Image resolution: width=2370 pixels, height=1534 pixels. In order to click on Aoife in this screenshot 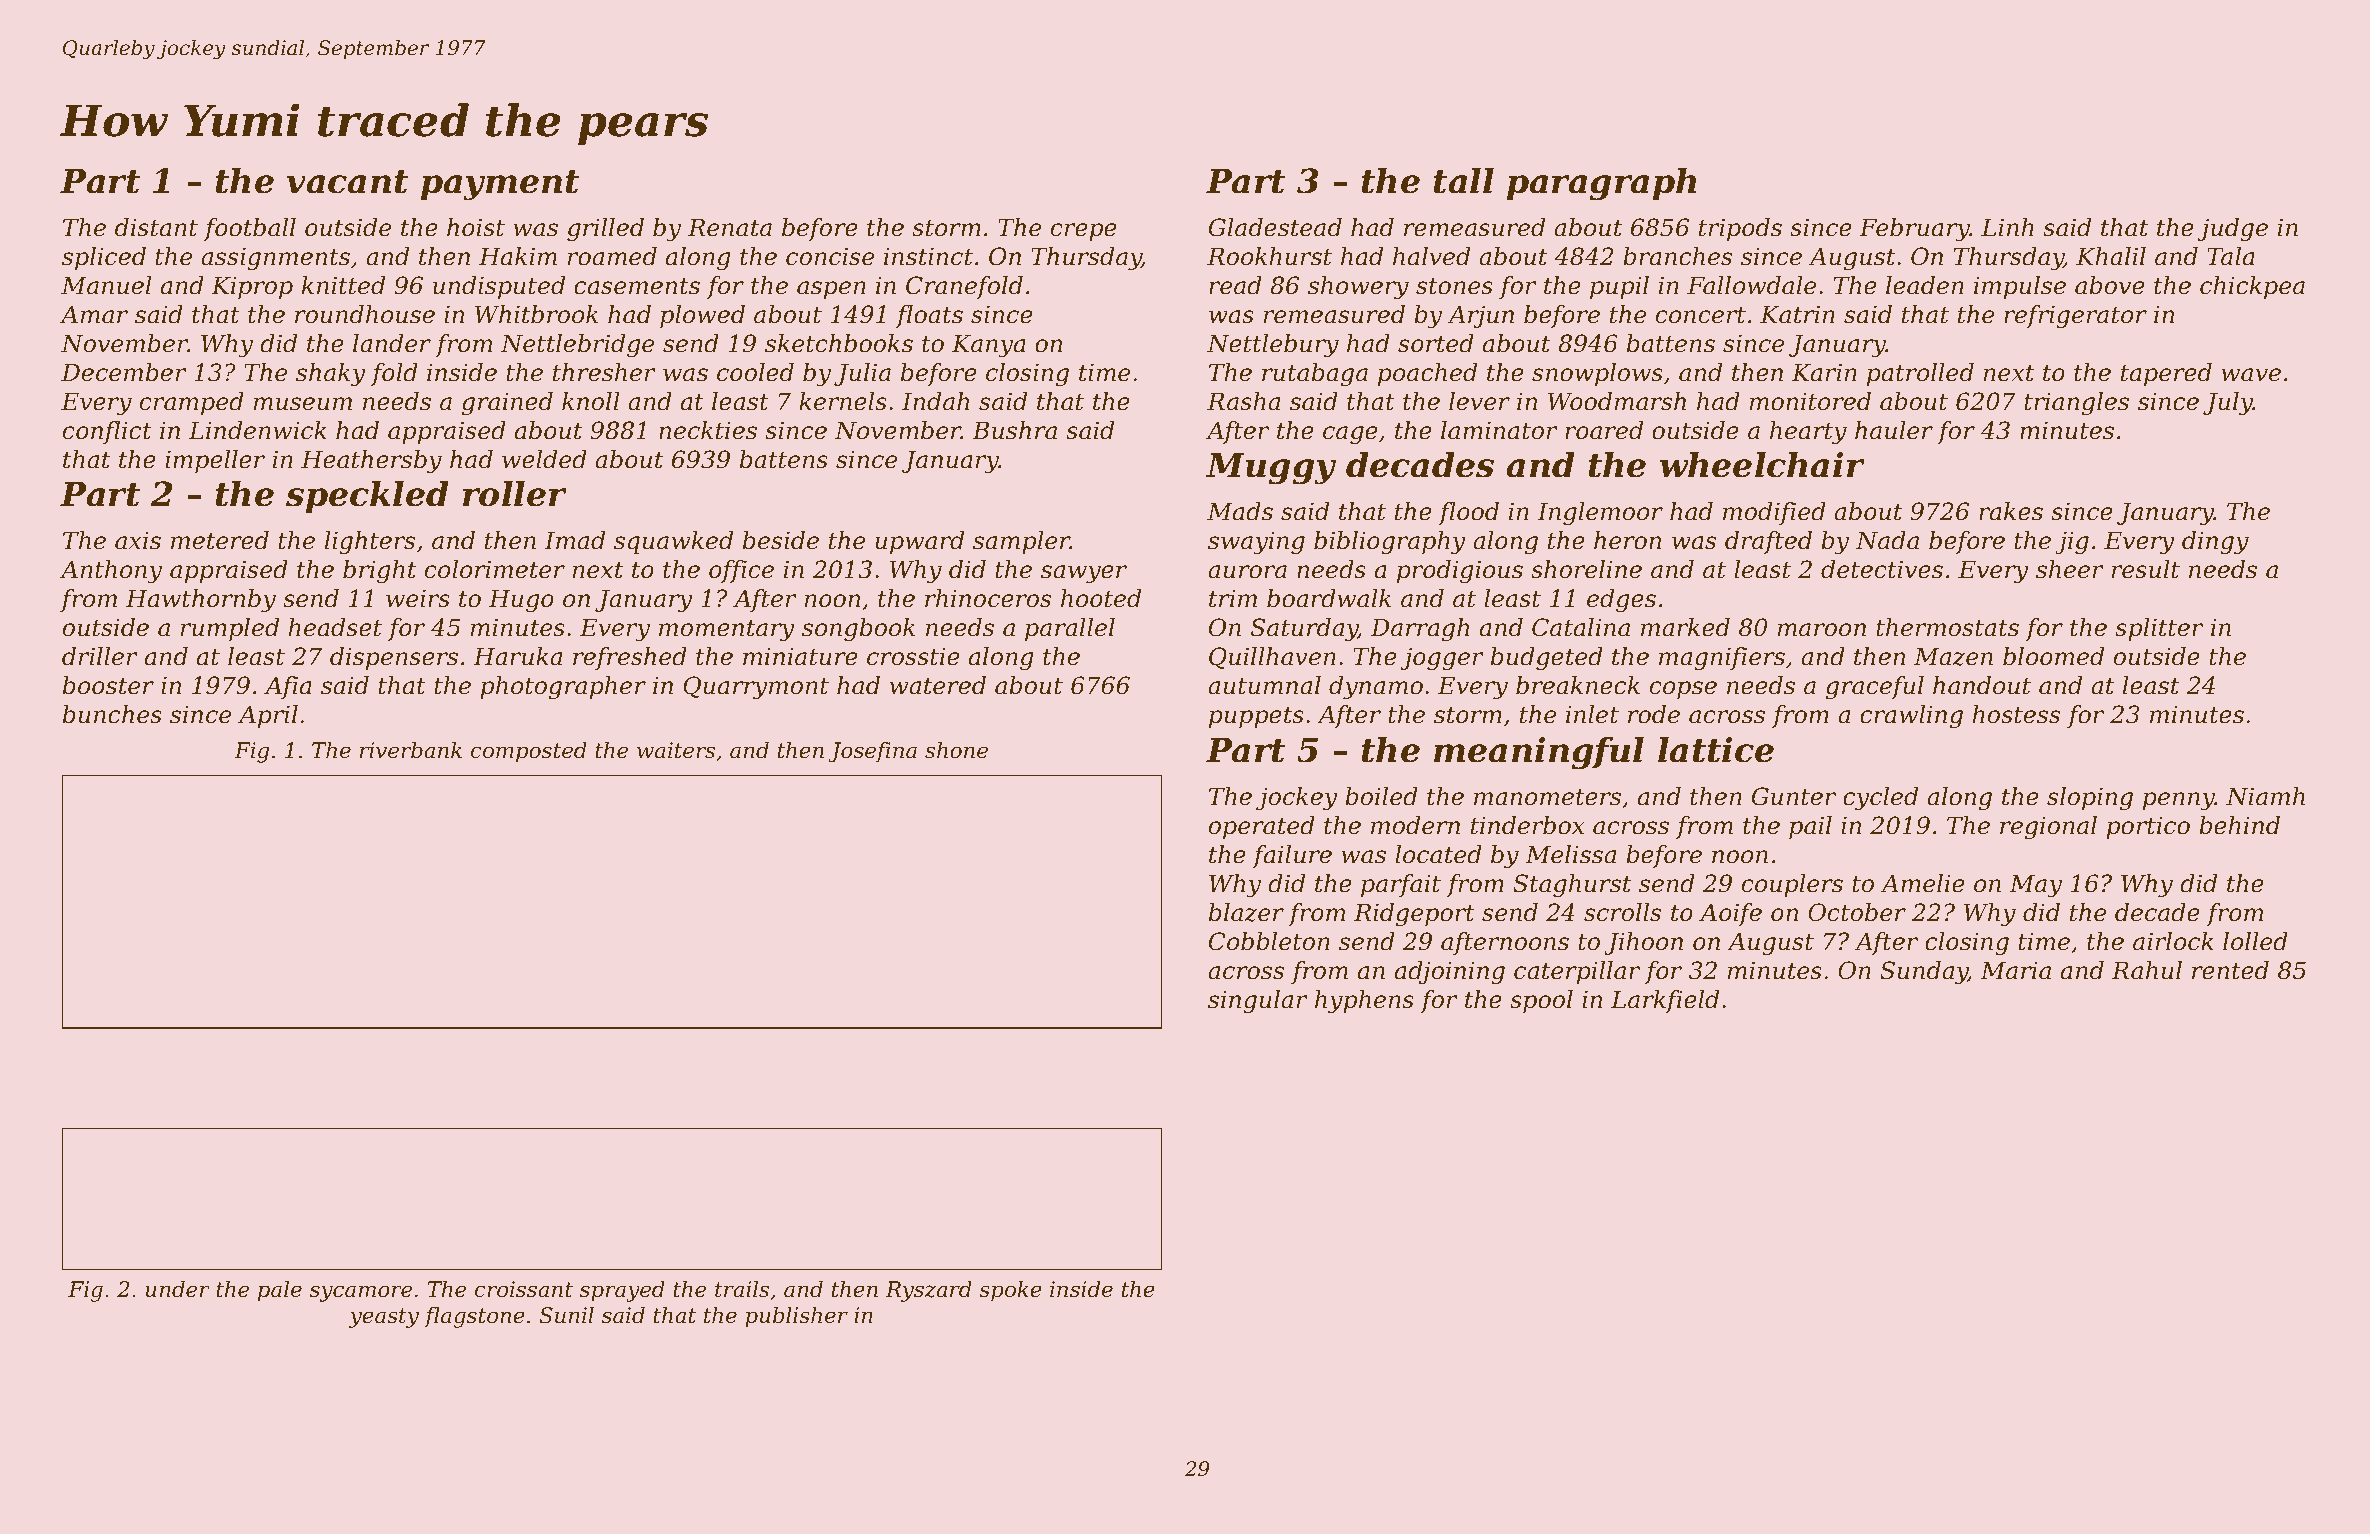, I will do `click(1730, 914)`.
